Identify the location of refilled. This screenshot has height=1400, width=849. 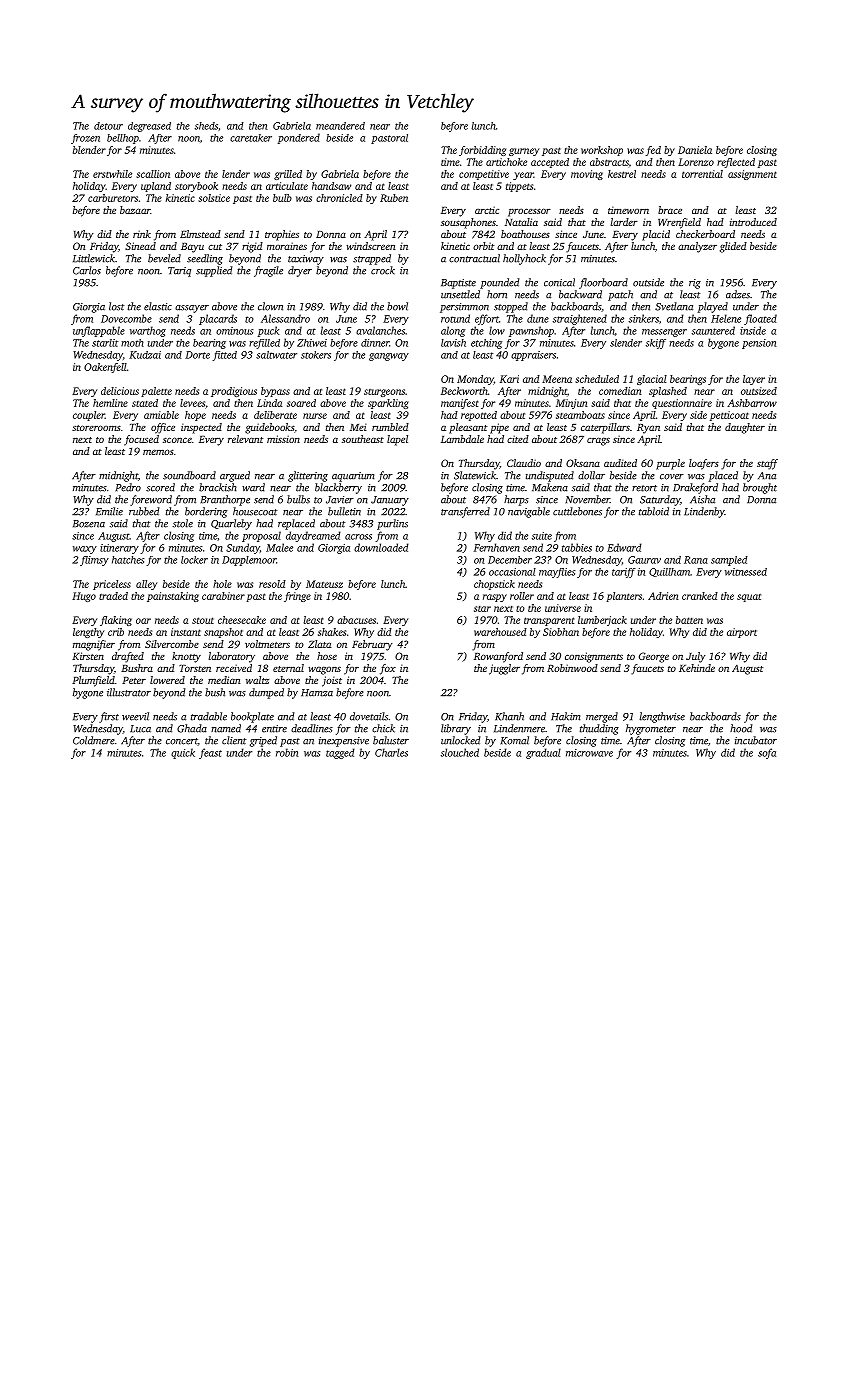
(264, 344).
